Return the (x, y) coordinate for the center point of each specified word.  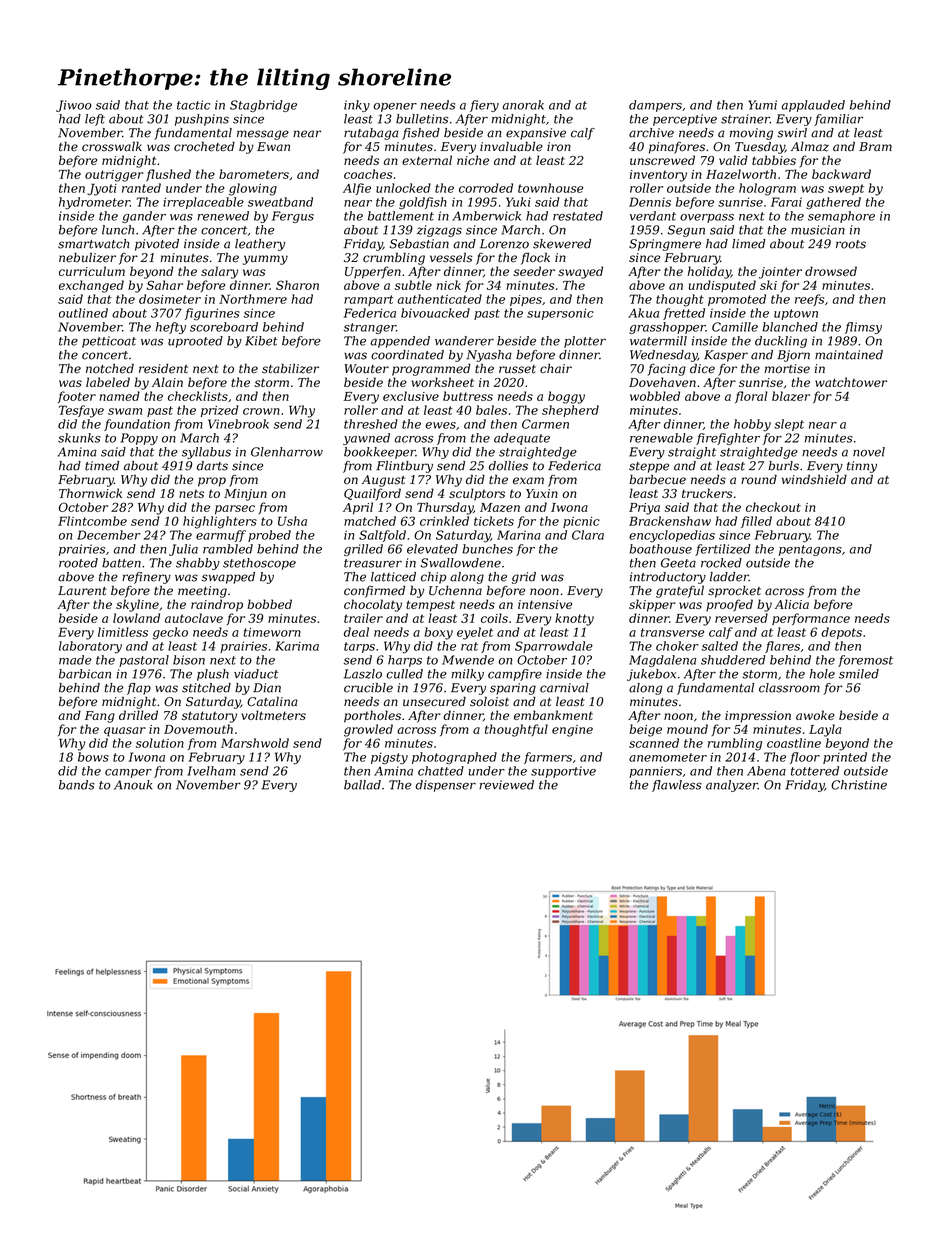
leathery (260, 245)
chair (556, 368)
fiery (484, 106)
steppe (649, 467)
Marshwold (255, 743)
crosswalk (112, 146)
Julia (183, 550)
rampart (369, 300)
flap (139, 689)
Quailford (372, 494)
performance (811, 619)
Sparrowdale (554, 647)
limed (749, 244)
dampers (655, 106)
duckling (781, 342)
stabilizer (290, 368)
